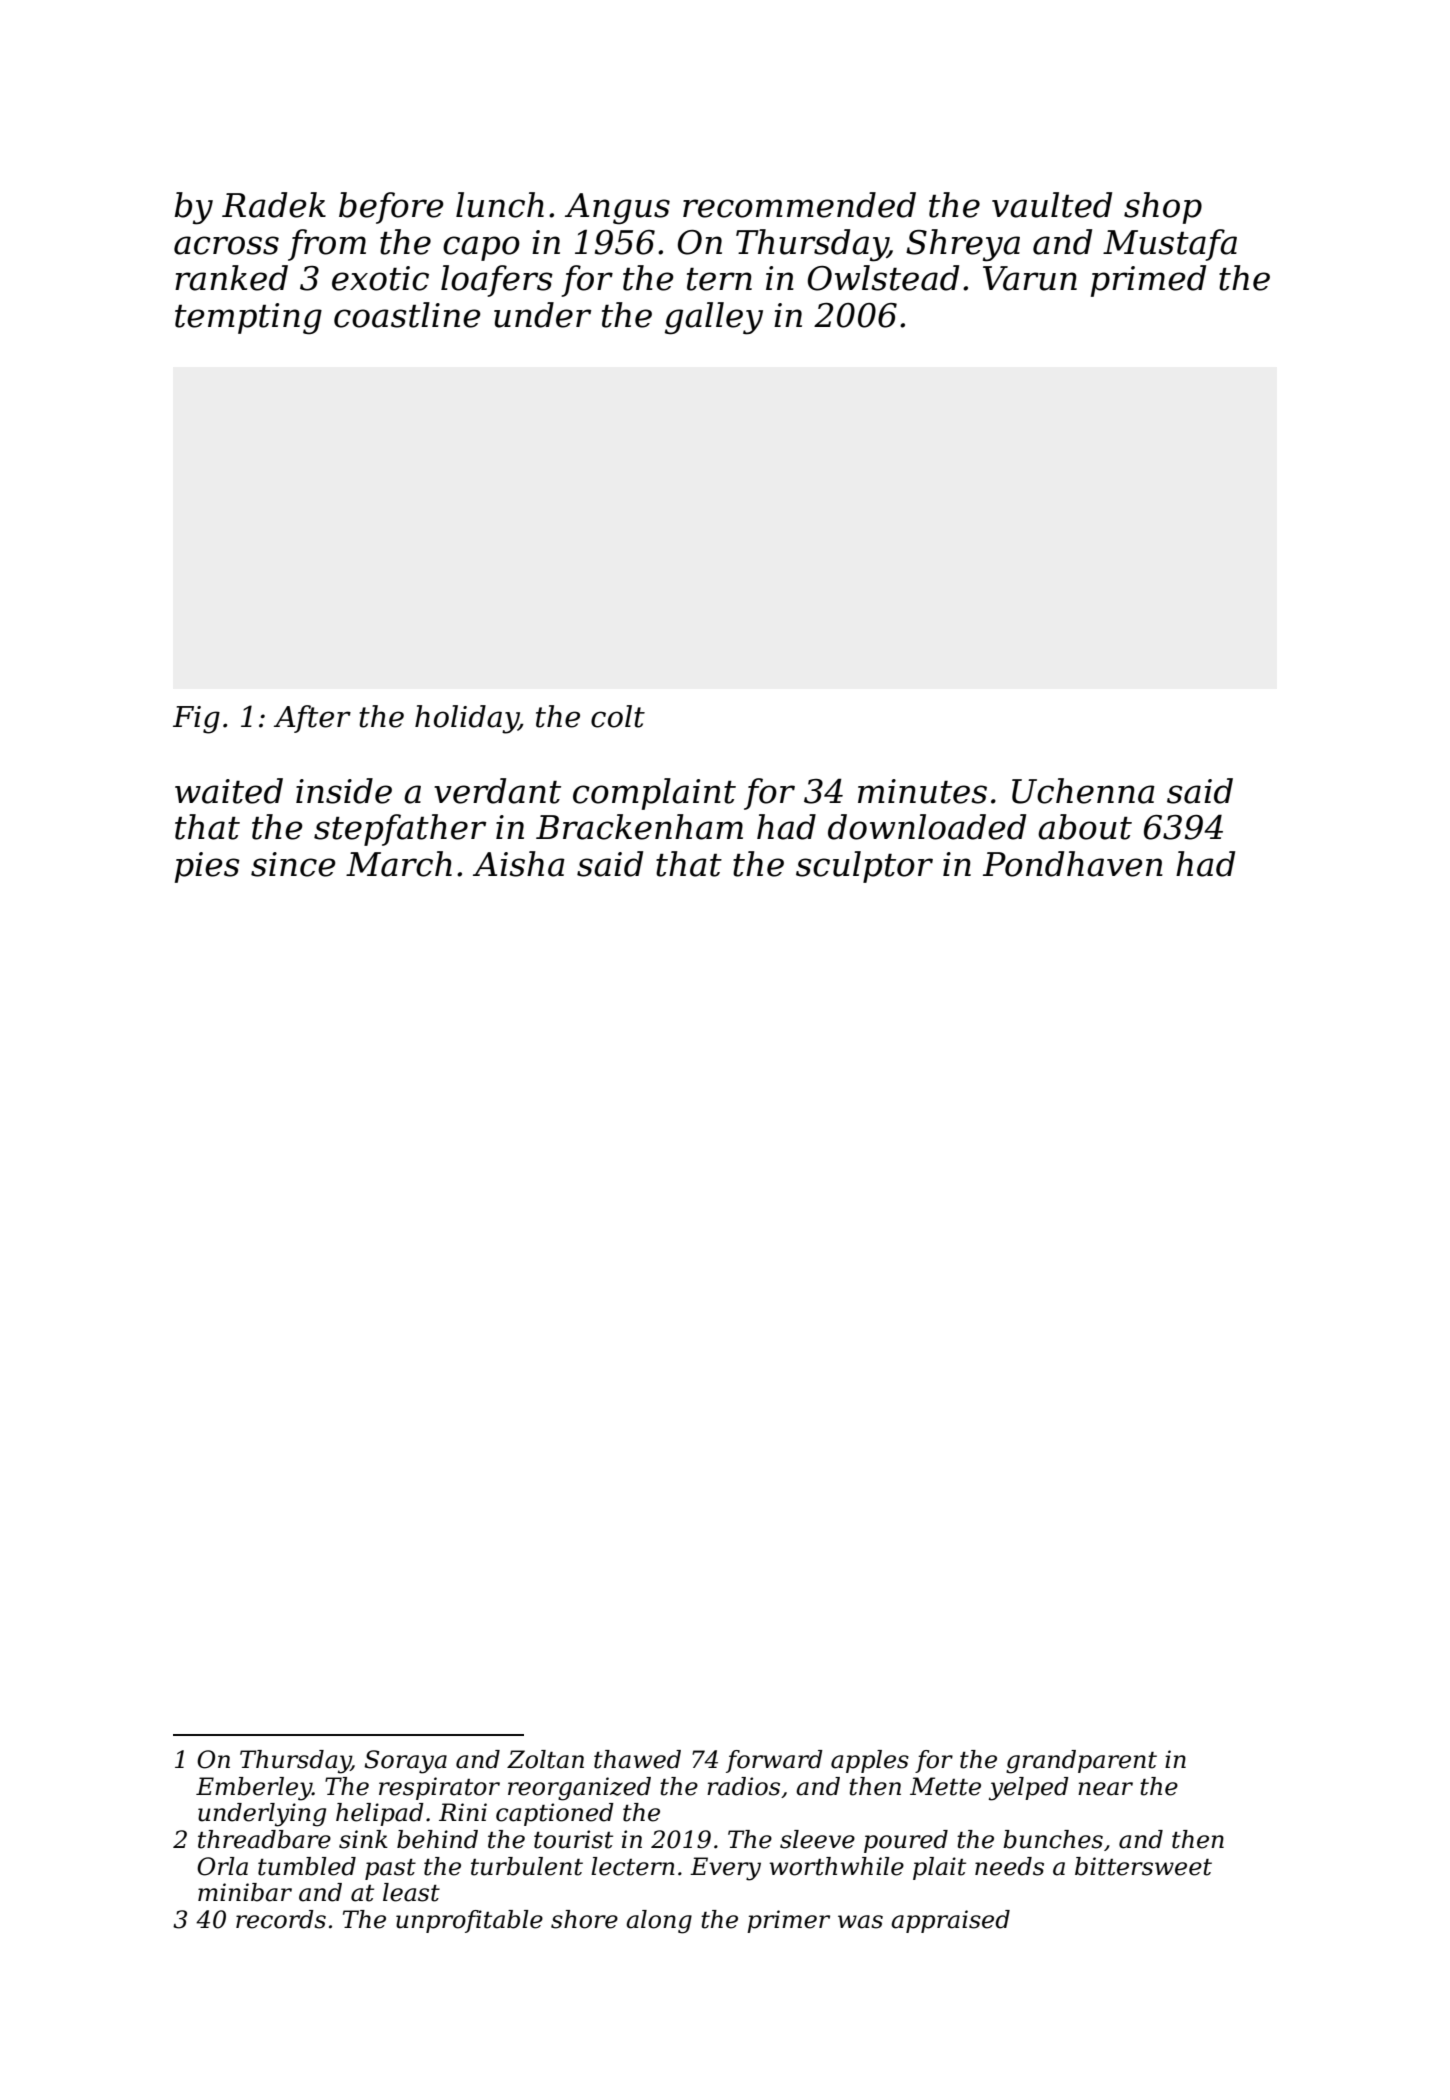 The image size is (1450, 2100). I want to click on Owlstead, so click(883, 278).
